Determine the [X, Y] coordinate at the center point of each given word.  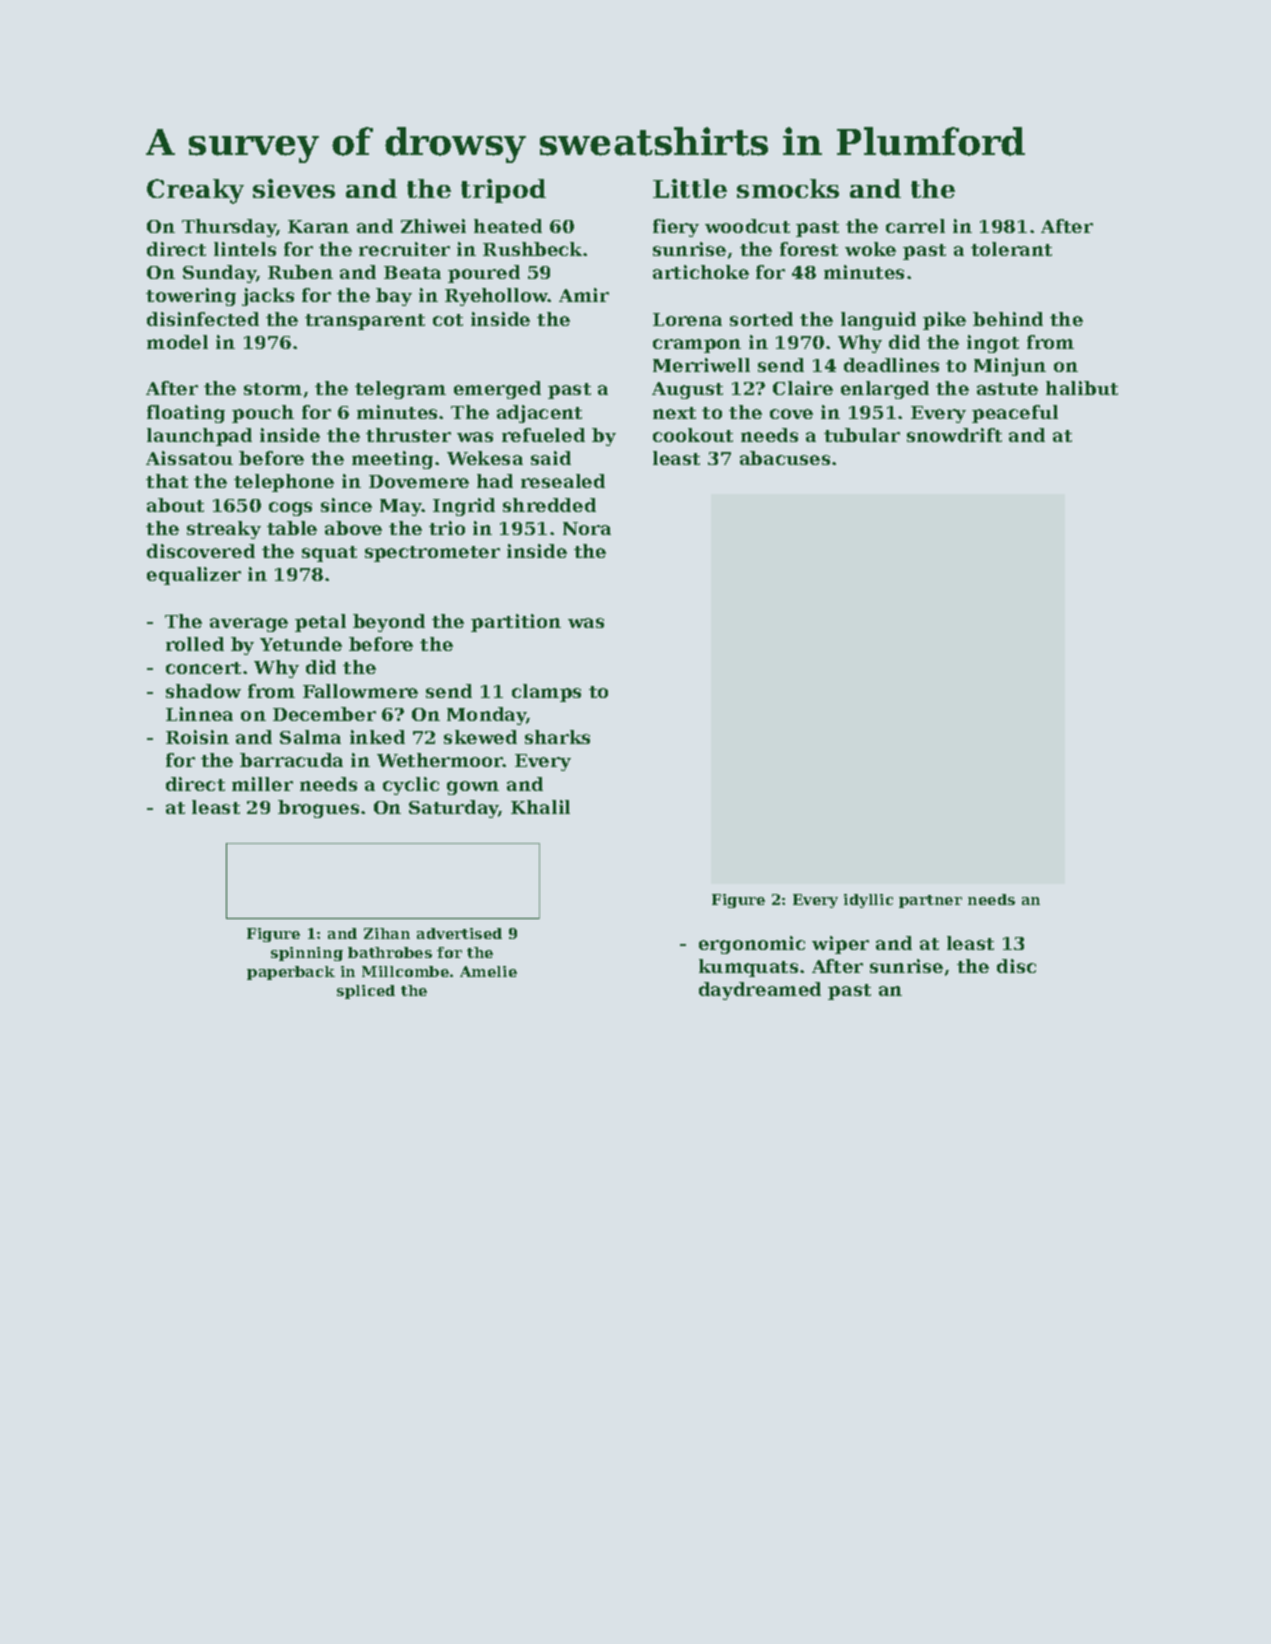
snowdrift [954, 435]
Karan [318, 226]
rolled [195, 644]
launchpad [199, 437]
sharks [557, 737]
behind [1008, 319]
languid [878, 321]
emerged [497, 390]
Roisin [197, 737]
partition [516, 623]
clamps [546, 693]
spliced [366, 992]
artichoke [701, 272]
